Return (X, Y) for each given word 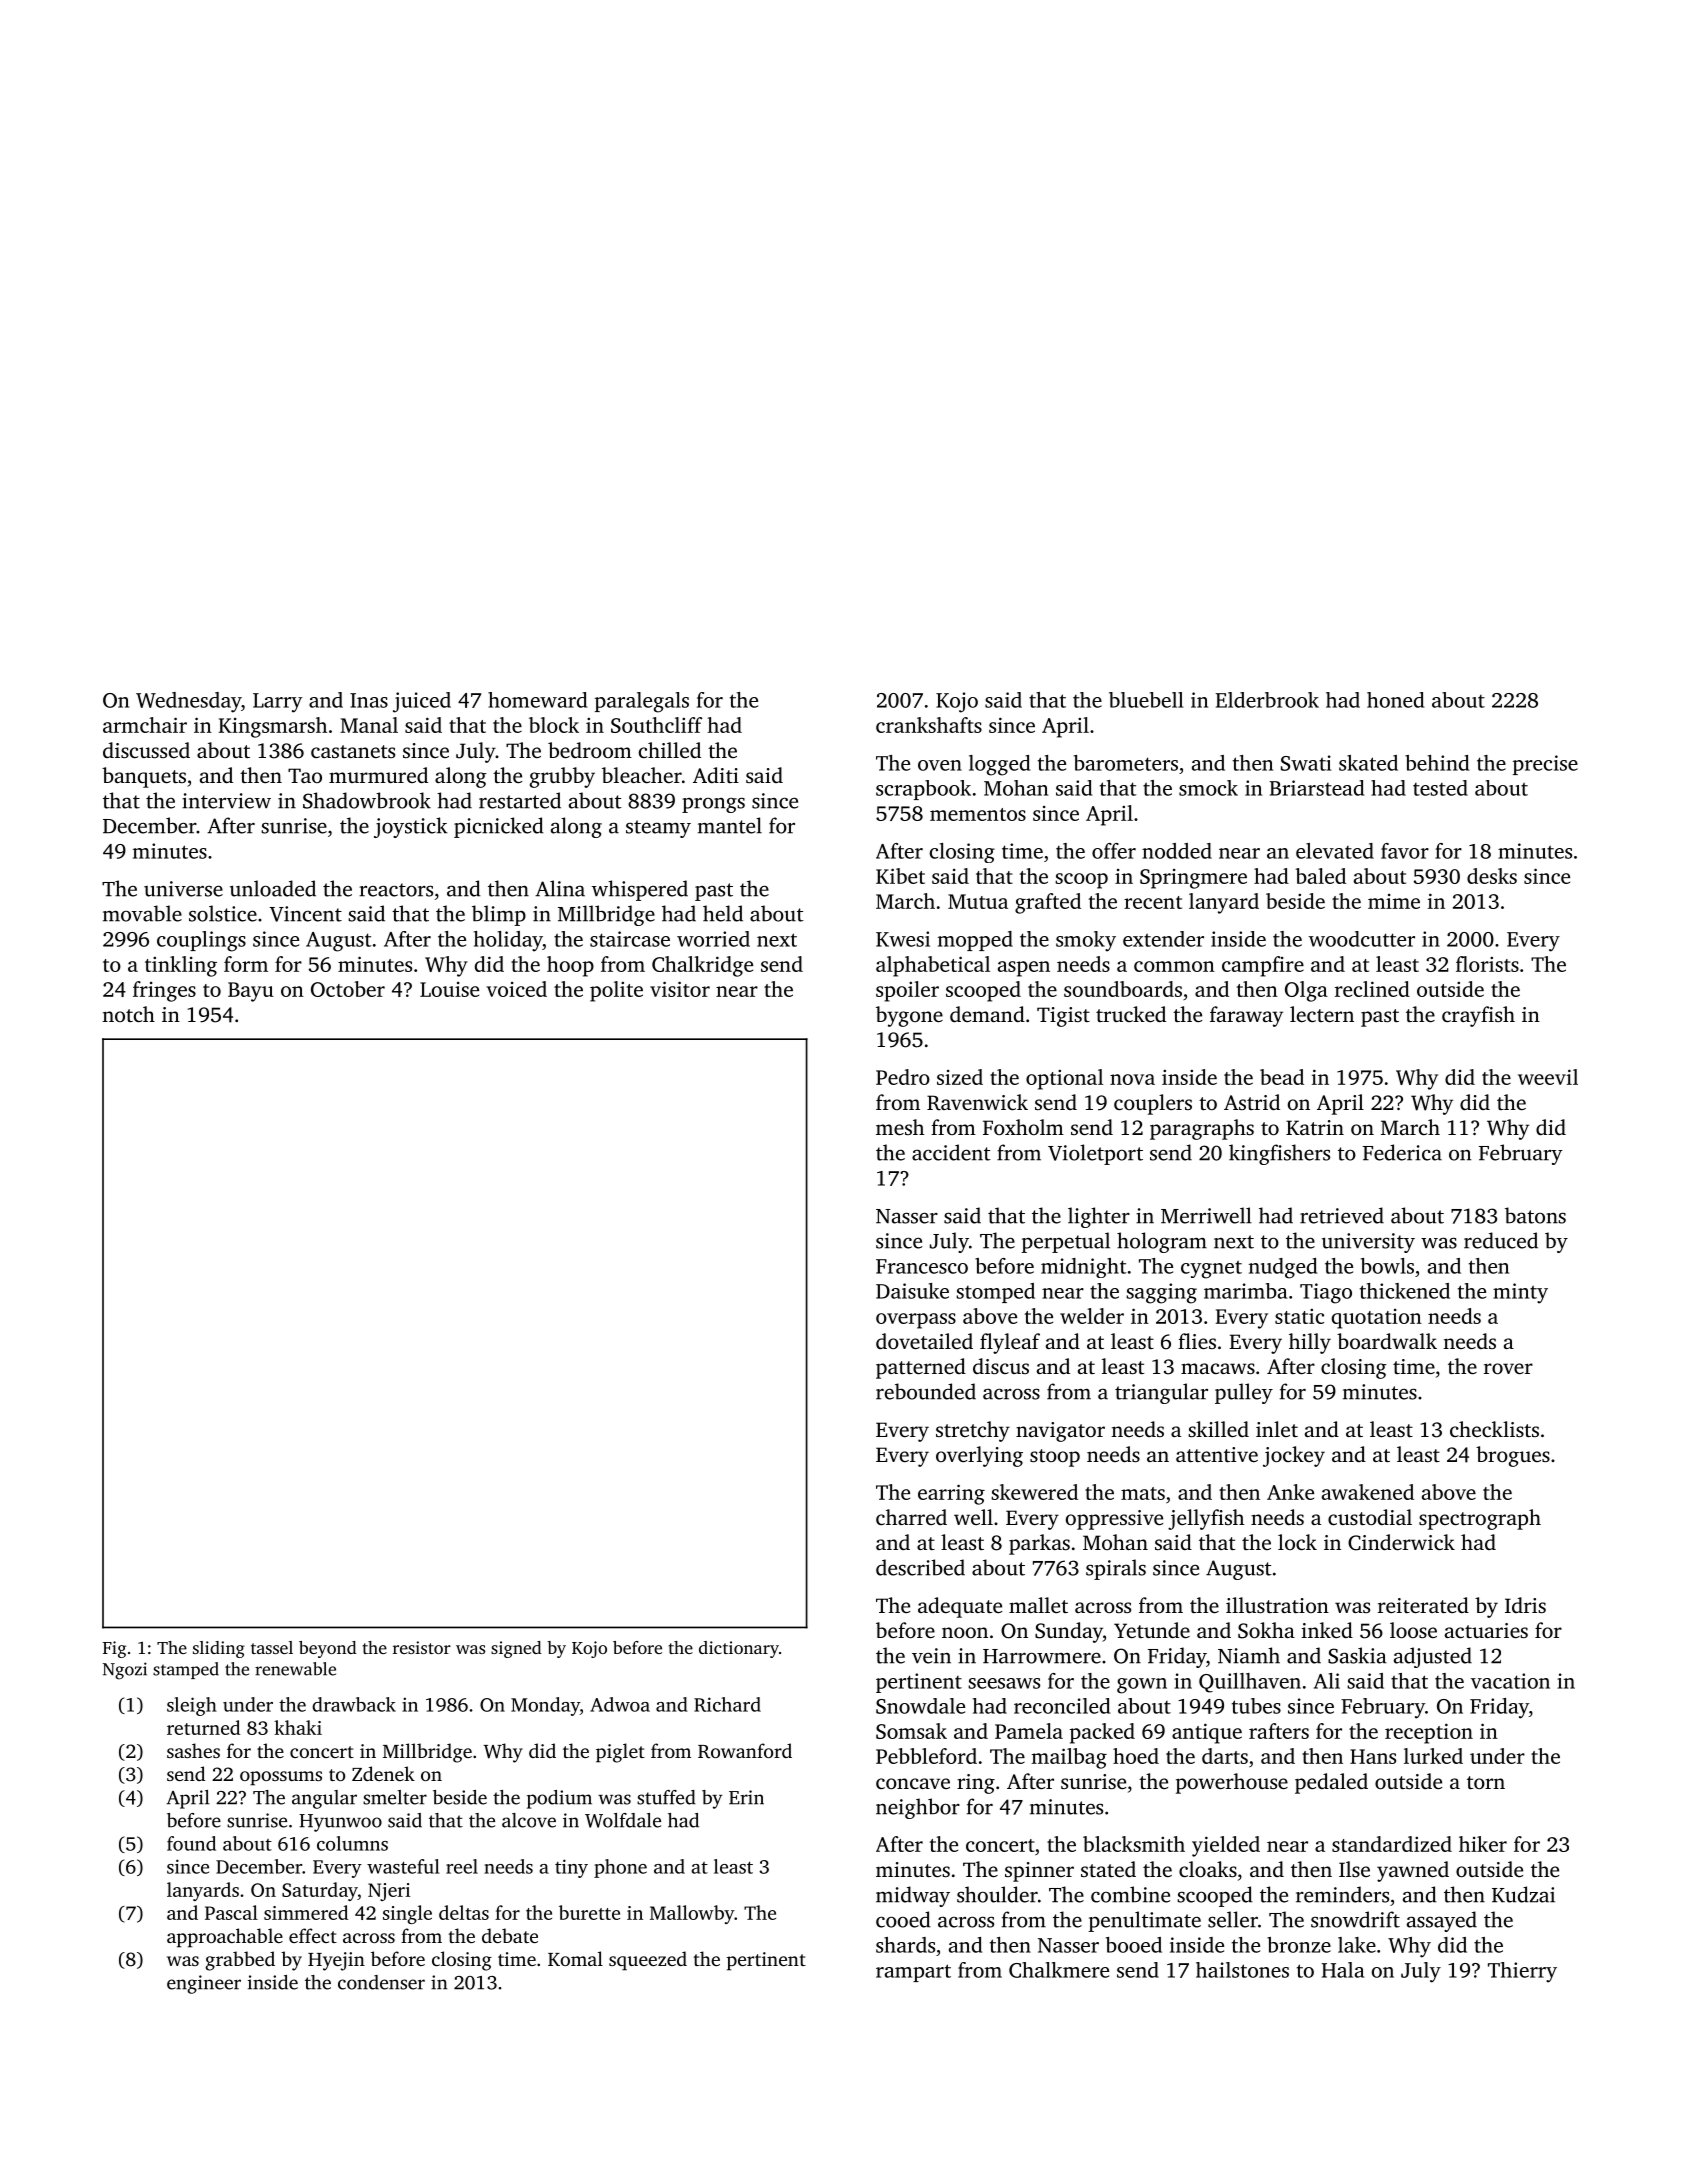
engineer (204, 1984)
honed (1395, 700)
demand (987, 1014)
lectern (1322, 1014)
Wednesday (188, 702)
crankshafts (929, 725)
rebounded (926, 1391)
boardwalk (1387, 1341)
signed (516, 1649)
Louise (449, 989)
